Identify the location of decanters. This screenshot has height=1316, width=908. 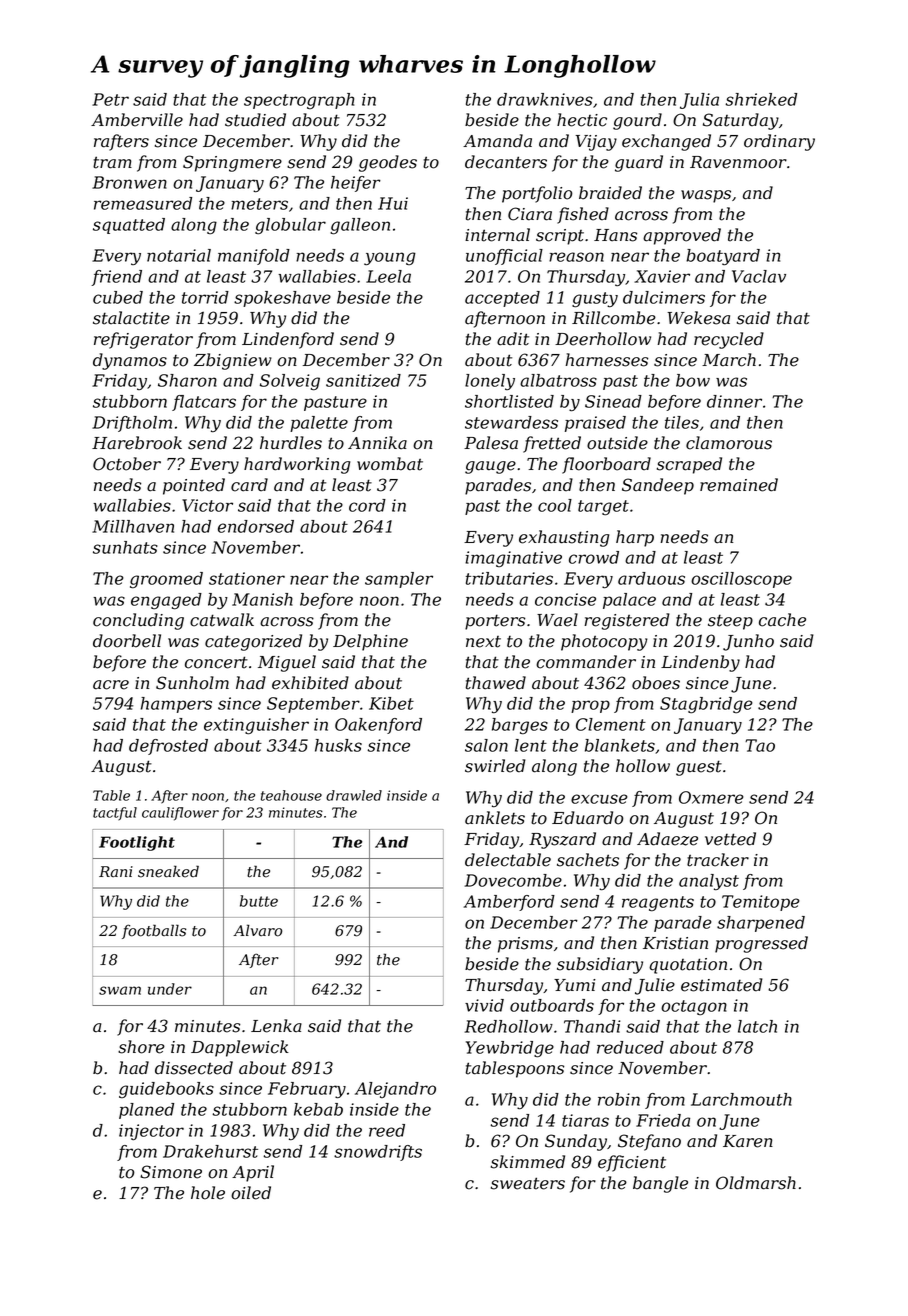
(506, 162).
